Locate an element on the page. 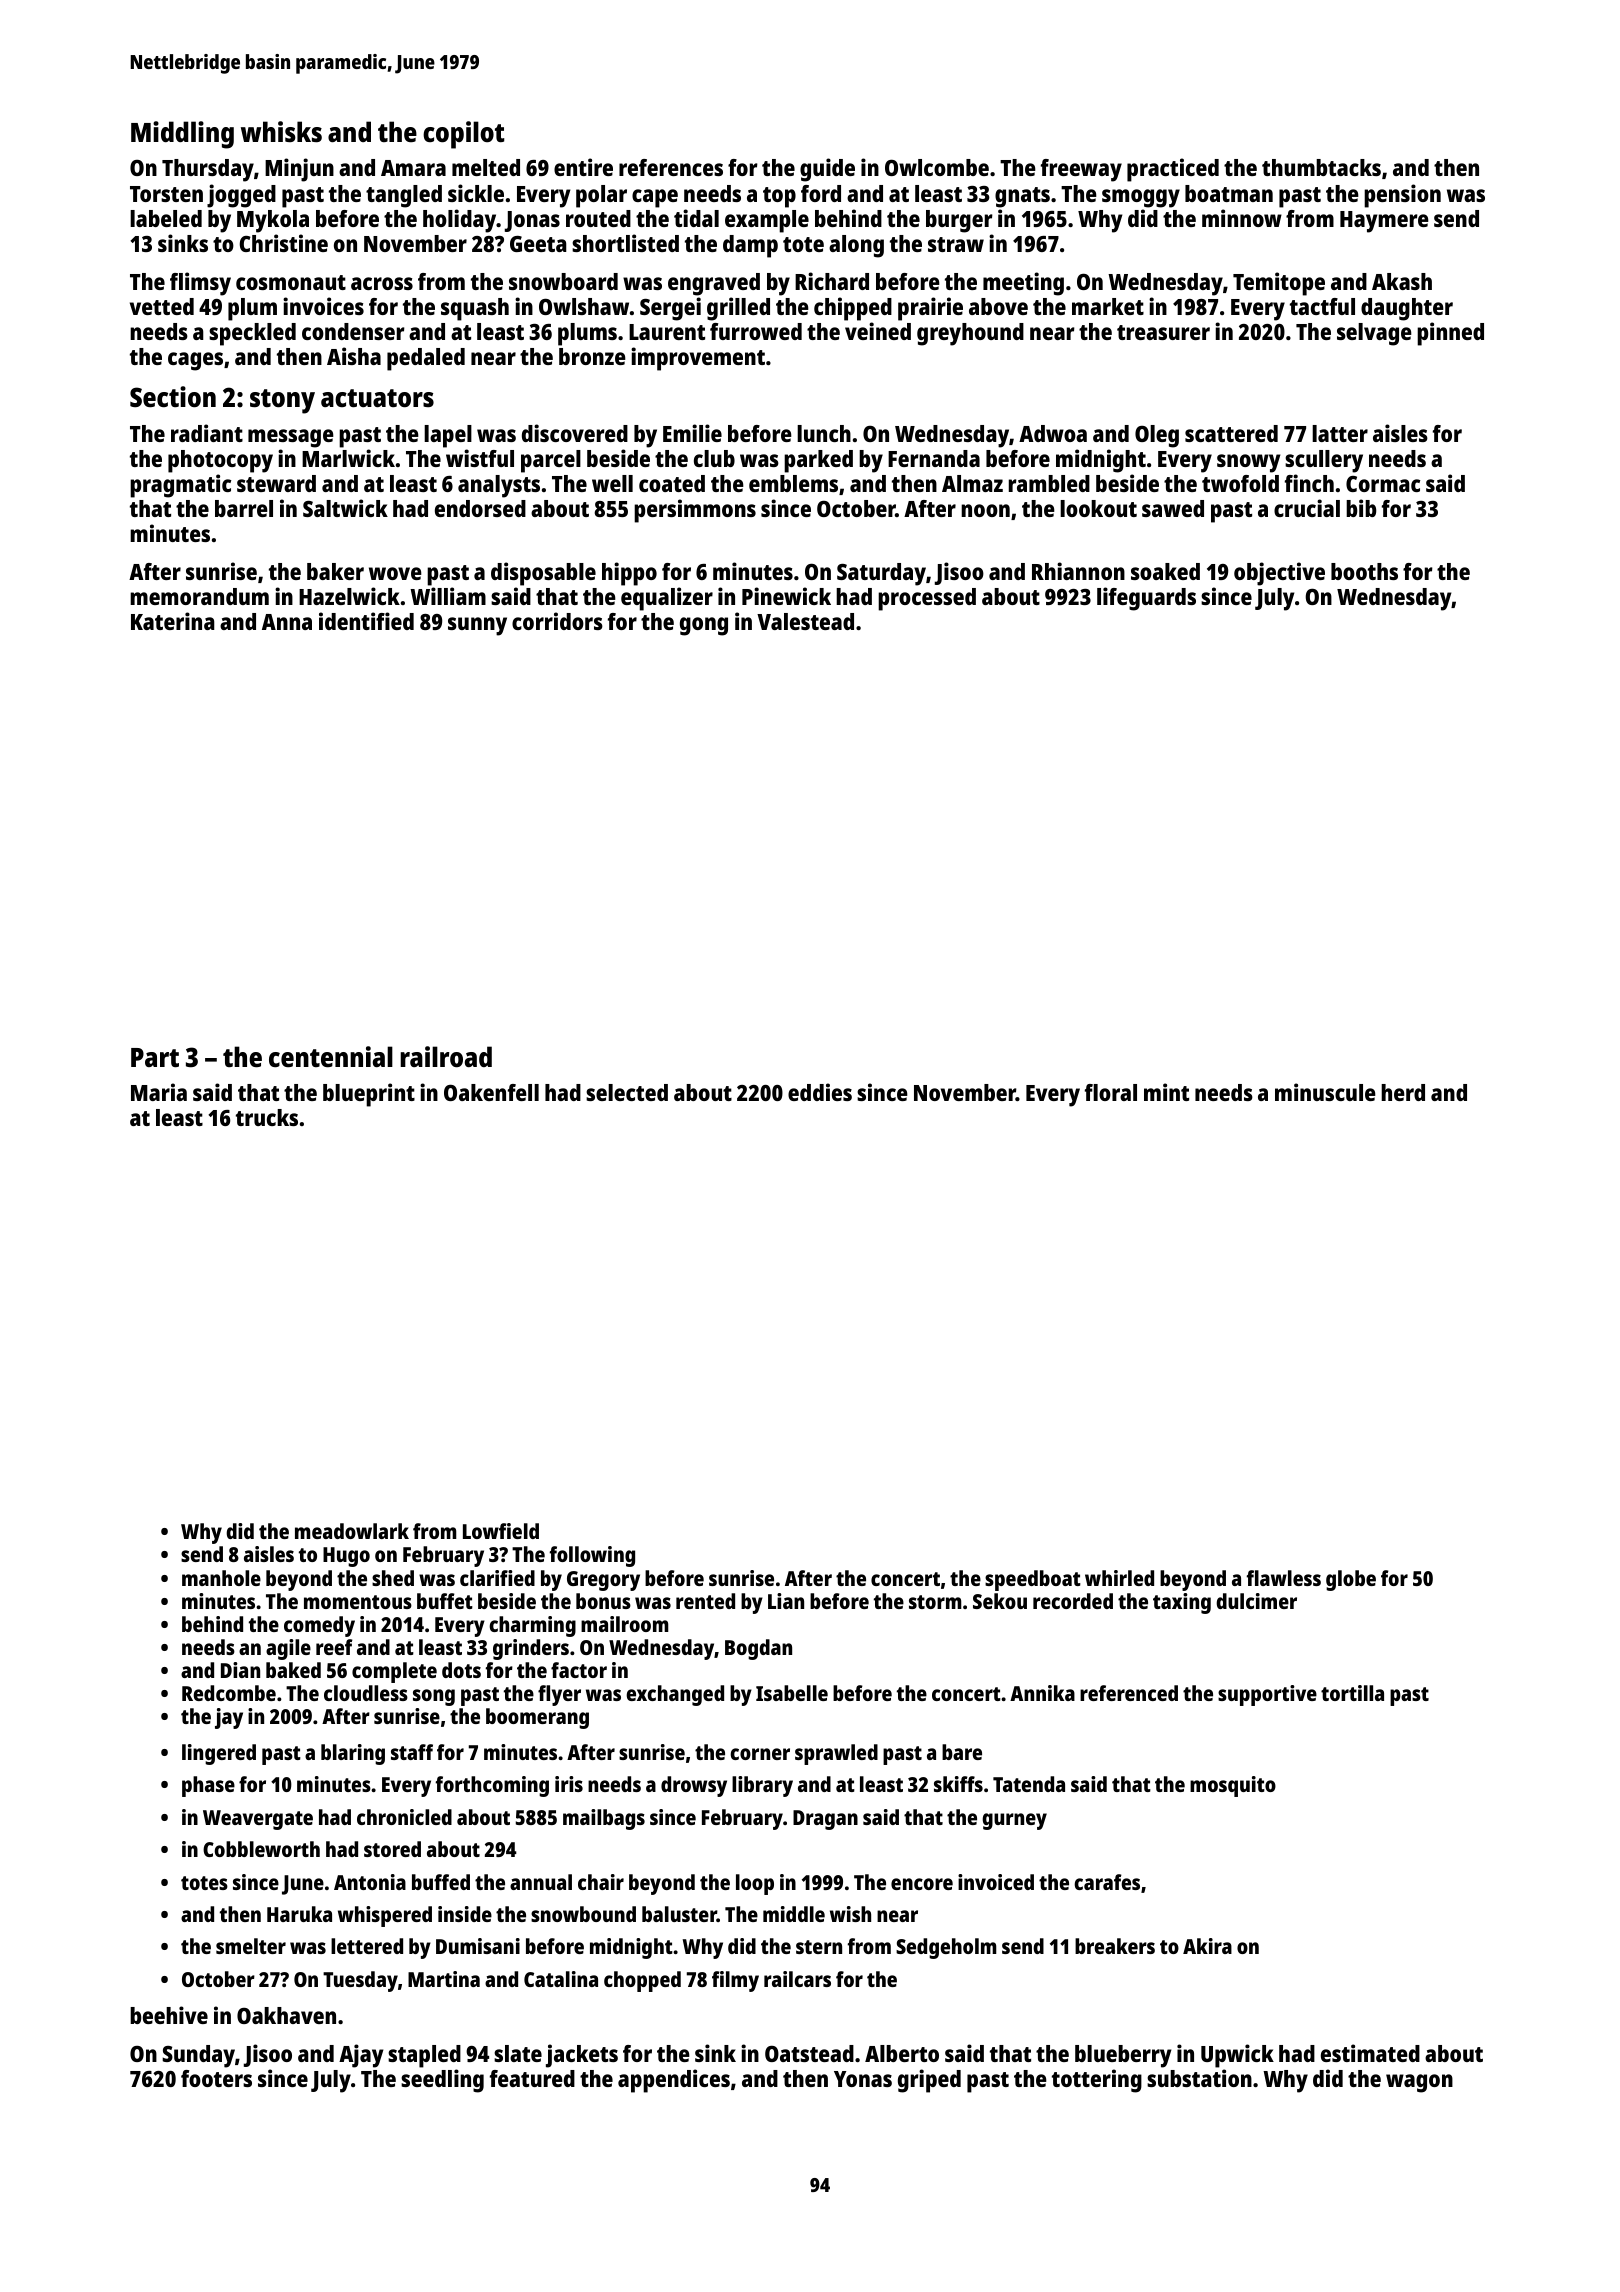  globe is located at coordinates (1351, 1580).
